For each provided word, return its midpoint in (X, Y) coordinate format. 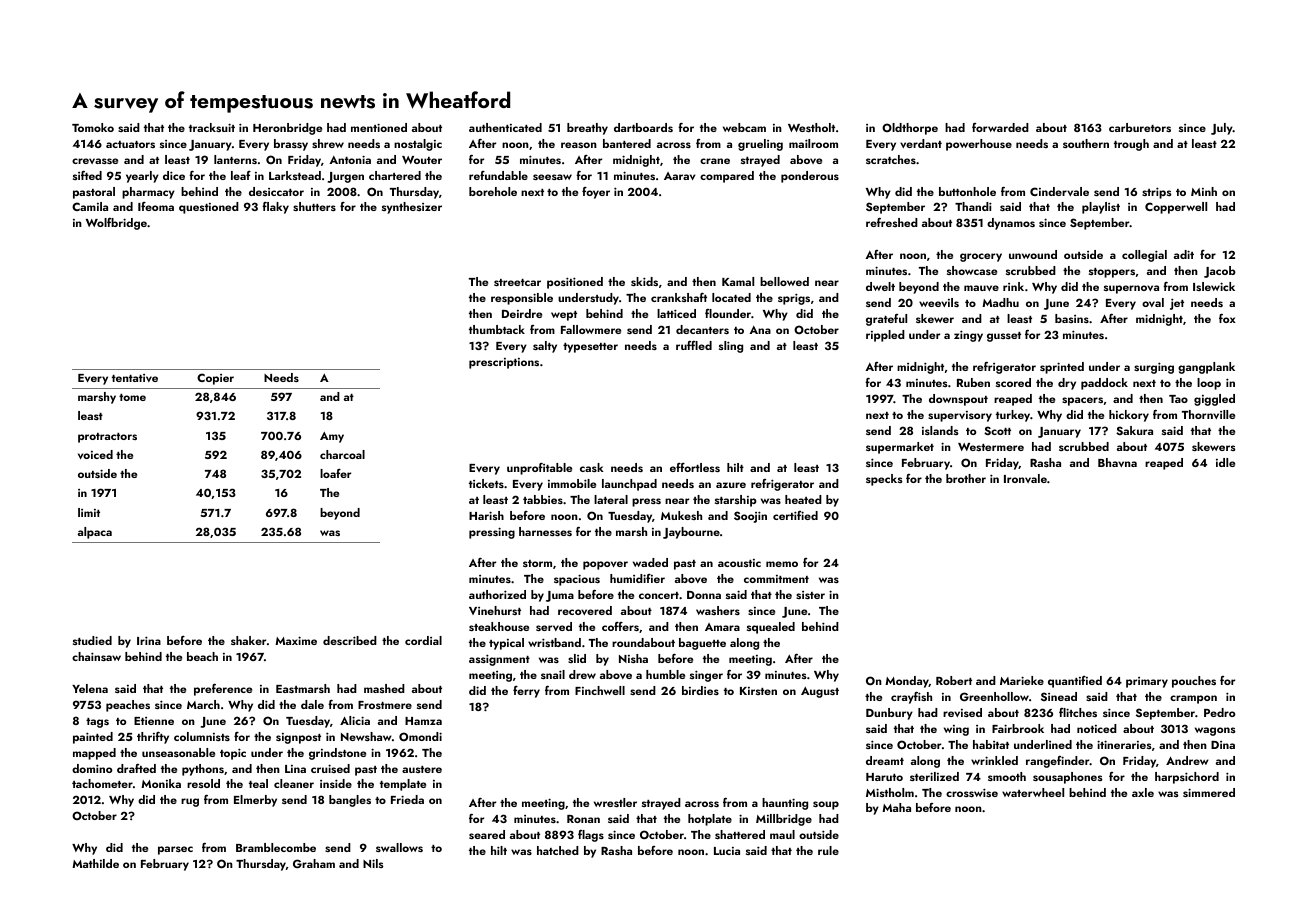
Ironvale (1025, 478)
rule (828, 850)
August (820, 692)
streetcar (517, 282)
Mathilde (95, 863)
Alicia (355, 720)
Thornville (1208, 414)
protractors (107, 438)
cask (592, 467)
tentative (135, 378)
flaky (275, 208)
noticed (1097, 728)
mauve (981, 288)
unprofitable (539, 469)
